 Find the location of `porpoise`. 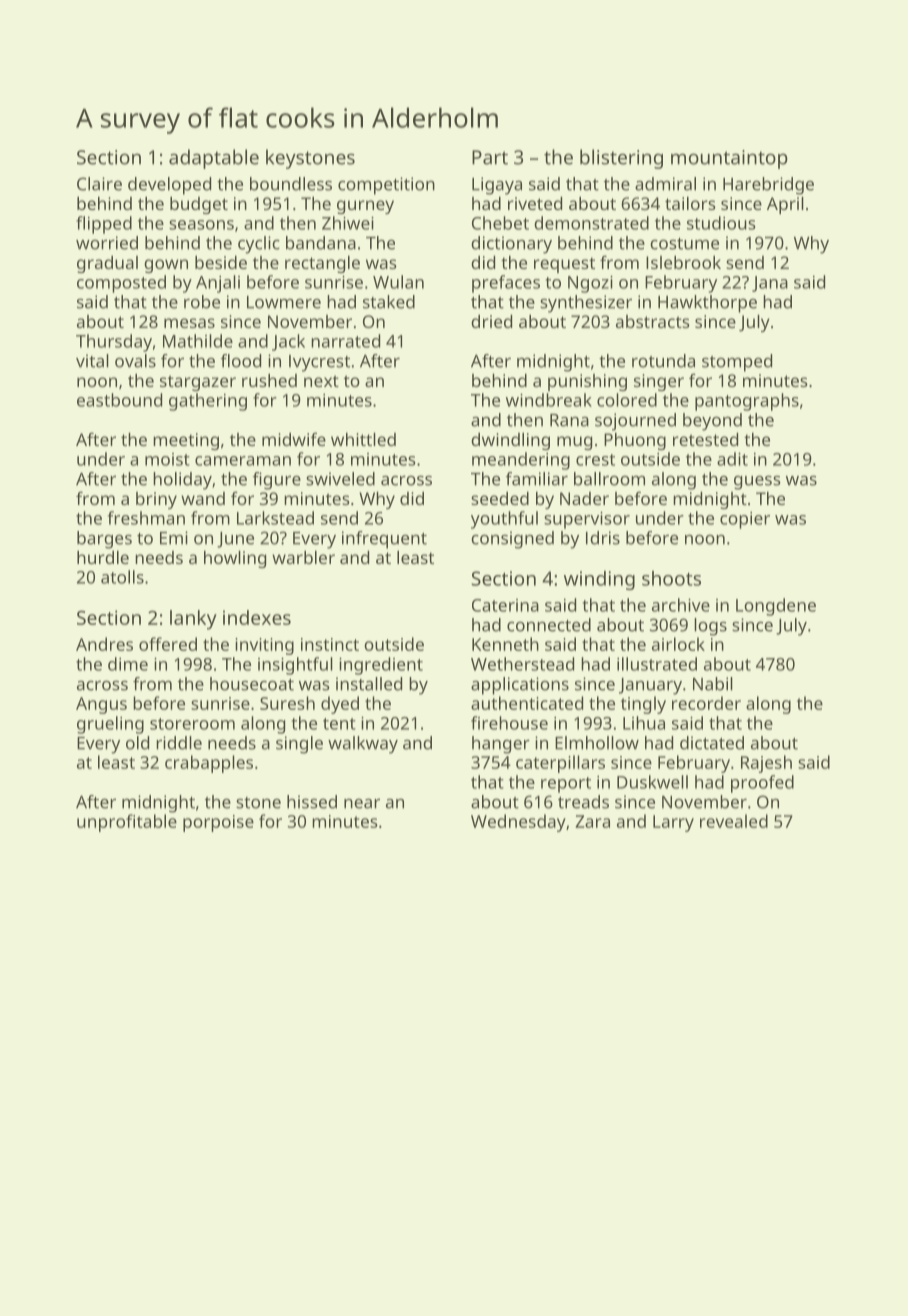

porpoise is located at coordinates (218, 823).
